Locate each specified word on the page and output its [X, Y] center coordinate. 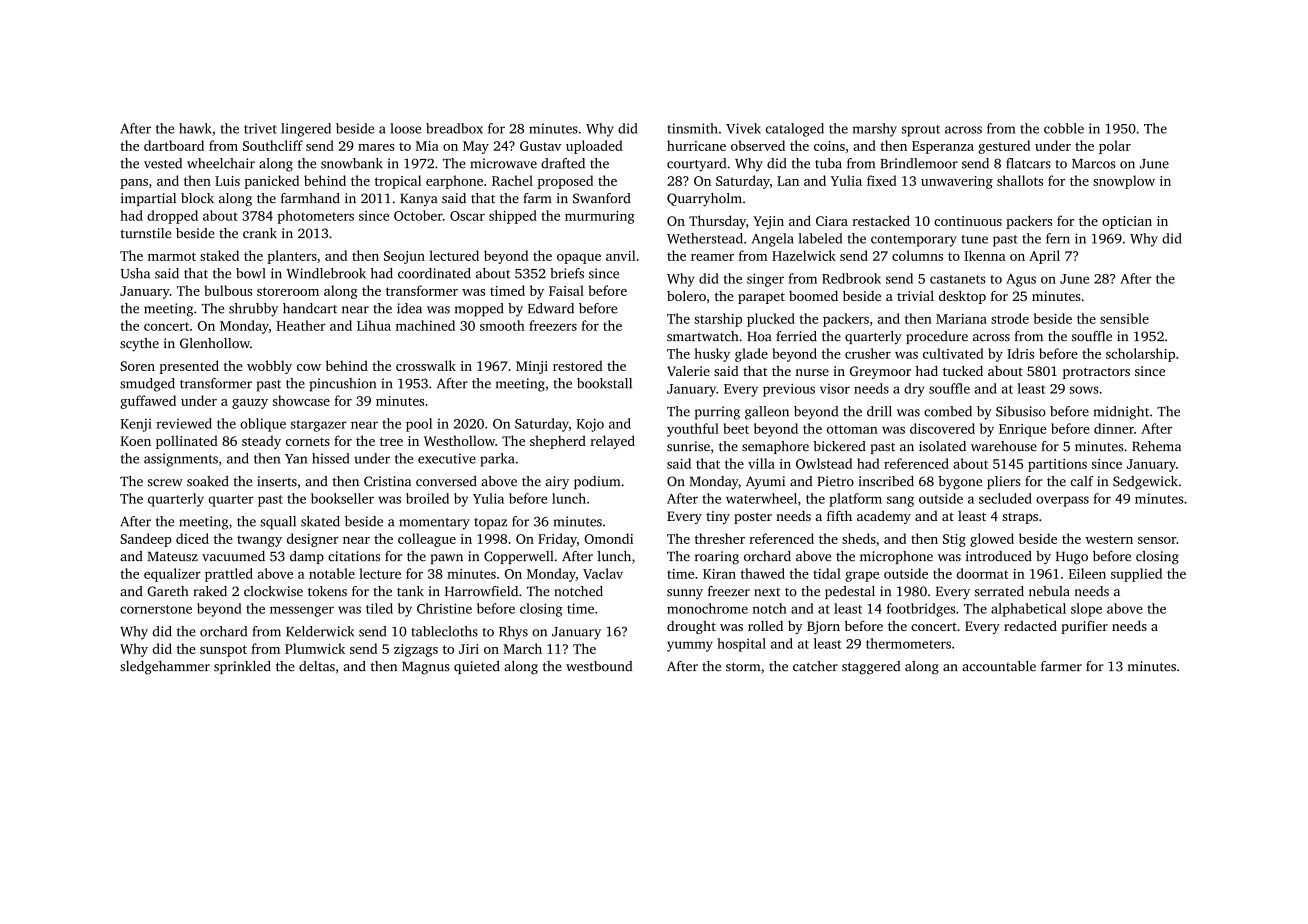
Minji [532, 367]
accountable [999, 666]
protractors [1096, 373]
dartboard [174, 145]
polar [1115, 147]
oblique [263, 425]
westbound [599, 666]
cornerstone [156, 609]
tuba [828, 163]
